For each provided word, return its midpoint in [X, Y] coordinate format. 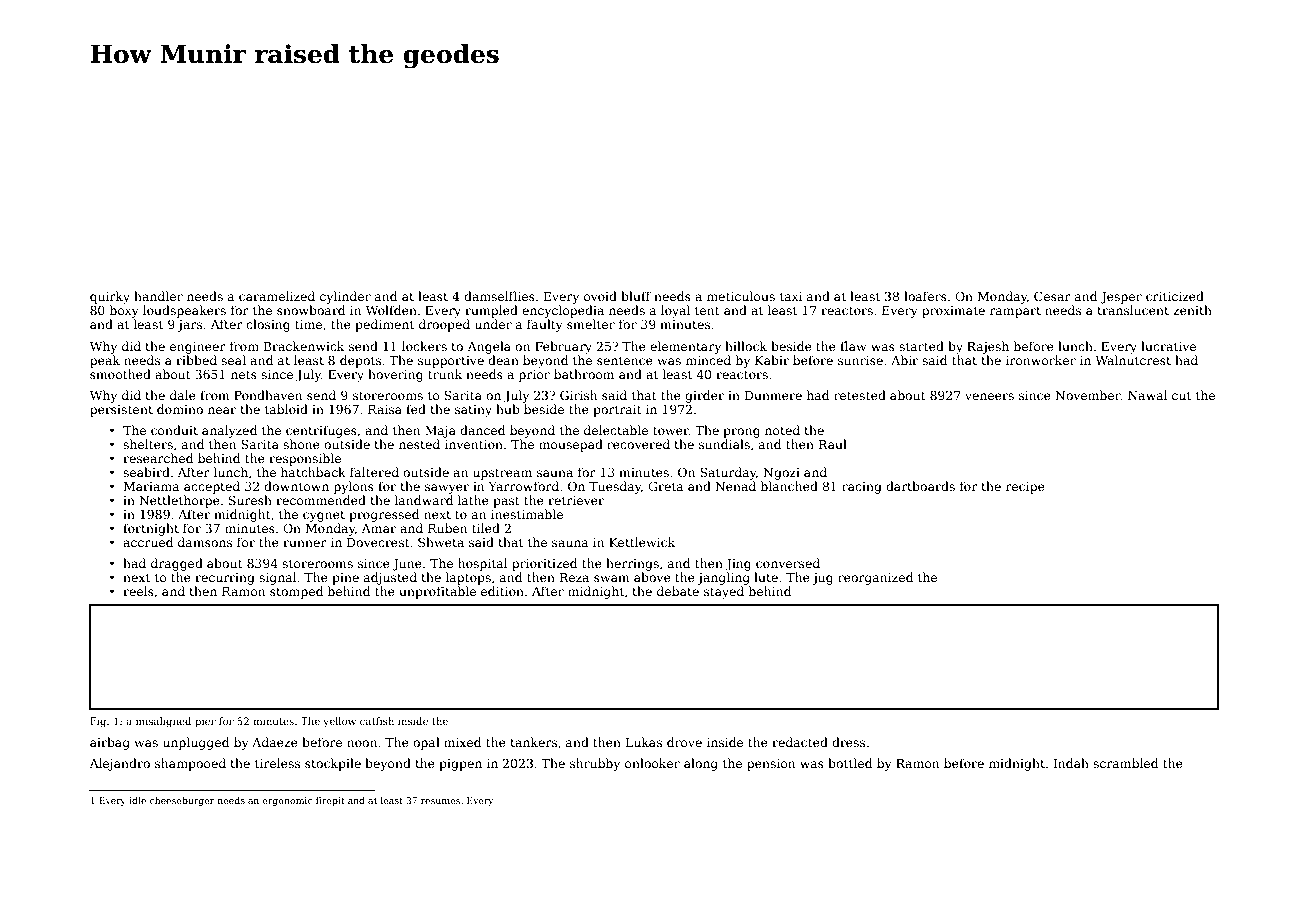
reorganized [875, 578]
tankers [533, 742]
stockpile [333, 764]
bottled [850, 763]
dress [848, 742]
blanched [789, 486]
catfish [377, 721]
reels [138, 591]
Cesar [1052, 296]
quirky [110, 297]
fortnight [151, 529]
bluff [636, 296]
